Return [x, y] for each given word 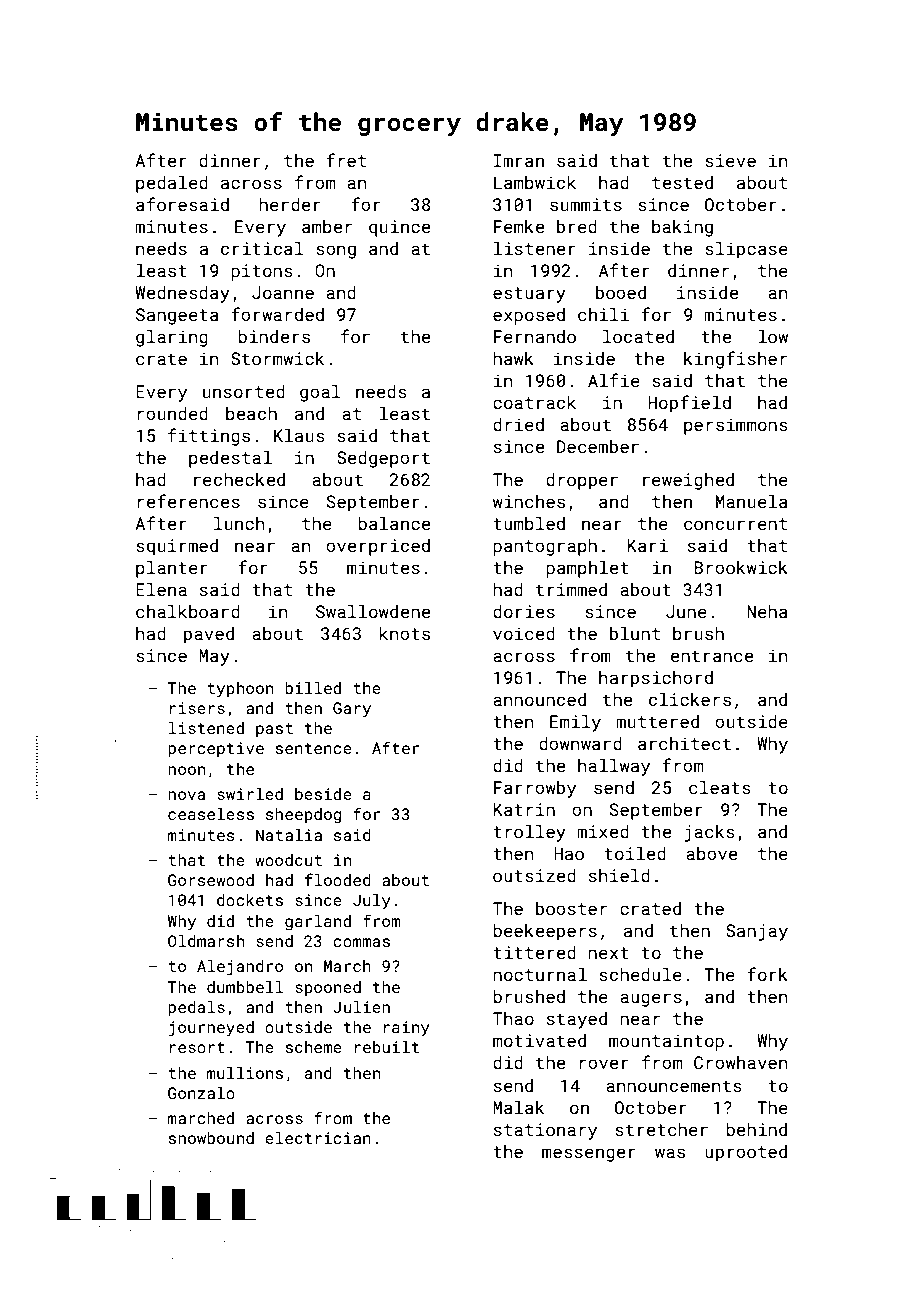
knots [404, 633]
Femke [519, 226]
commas [361, 942]
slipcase [746, 250]
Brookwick [741, 567]
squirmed [177, 547]
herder [290, 204]
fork [767, 974]
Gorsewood [211, 880]
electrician [318, 1138]
